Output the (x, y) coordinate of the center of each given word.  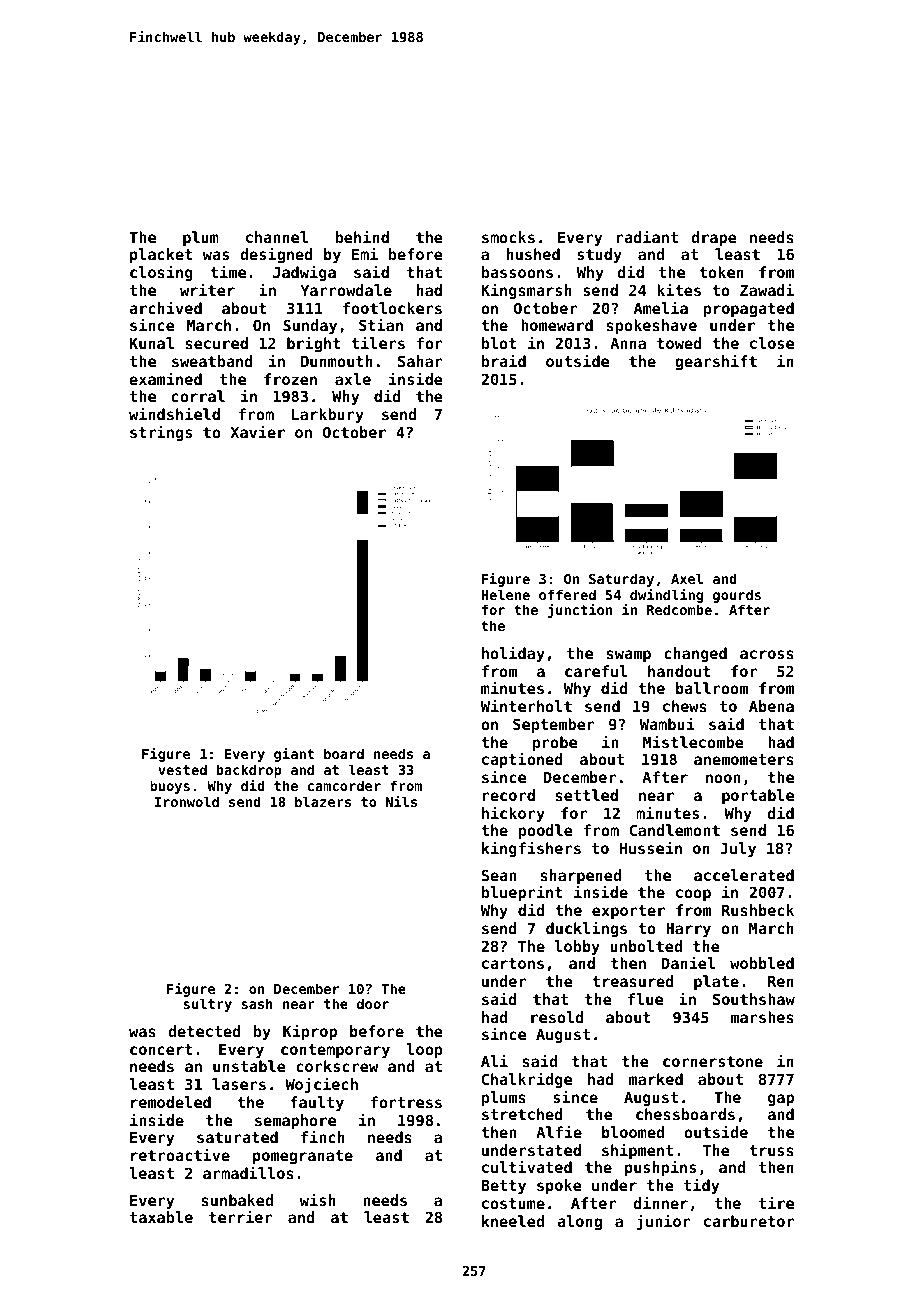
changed (695, 654)
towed (679, 343)
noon (723, 778)
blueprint (522, 893)
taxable (161, 1217)
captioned (522, 760)
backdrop (249, 771)
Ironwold (187, 801)
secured (217, 343)
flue (645, 999)
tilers (378, 342)
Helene (505, 594)
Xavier (257, 431)
